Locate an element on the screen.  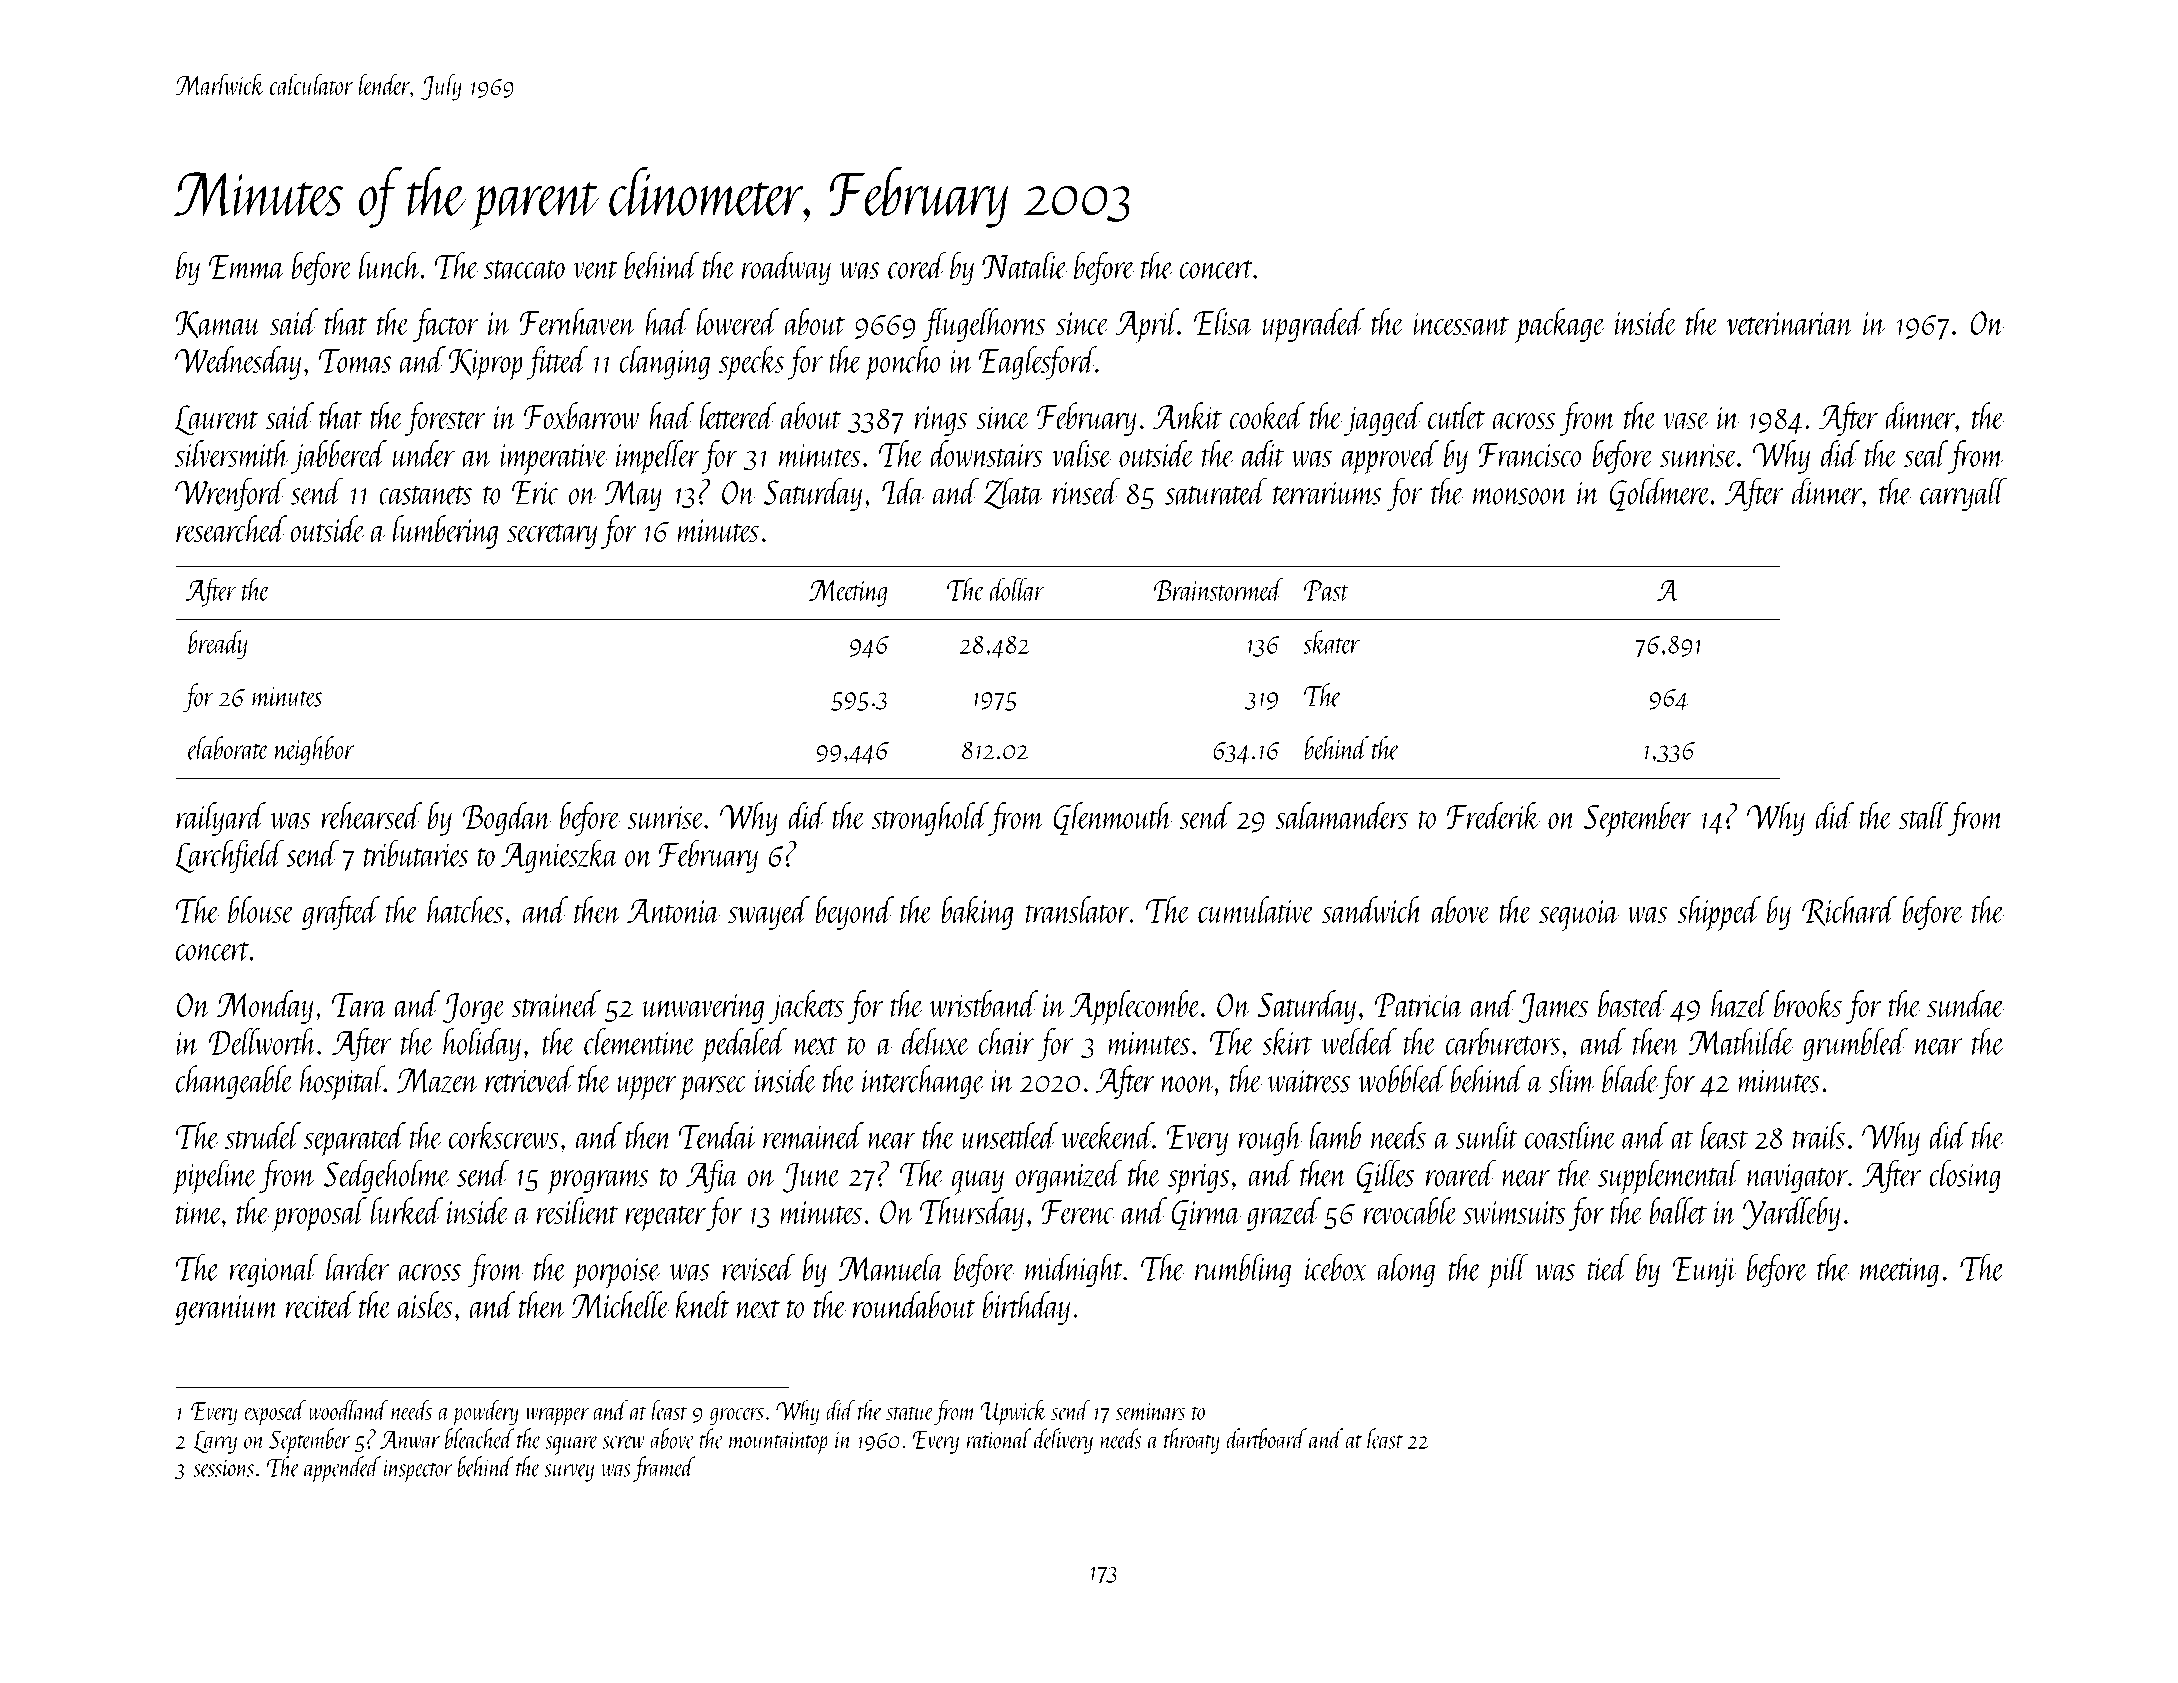
Past is located at coordinates (1326, 590).
